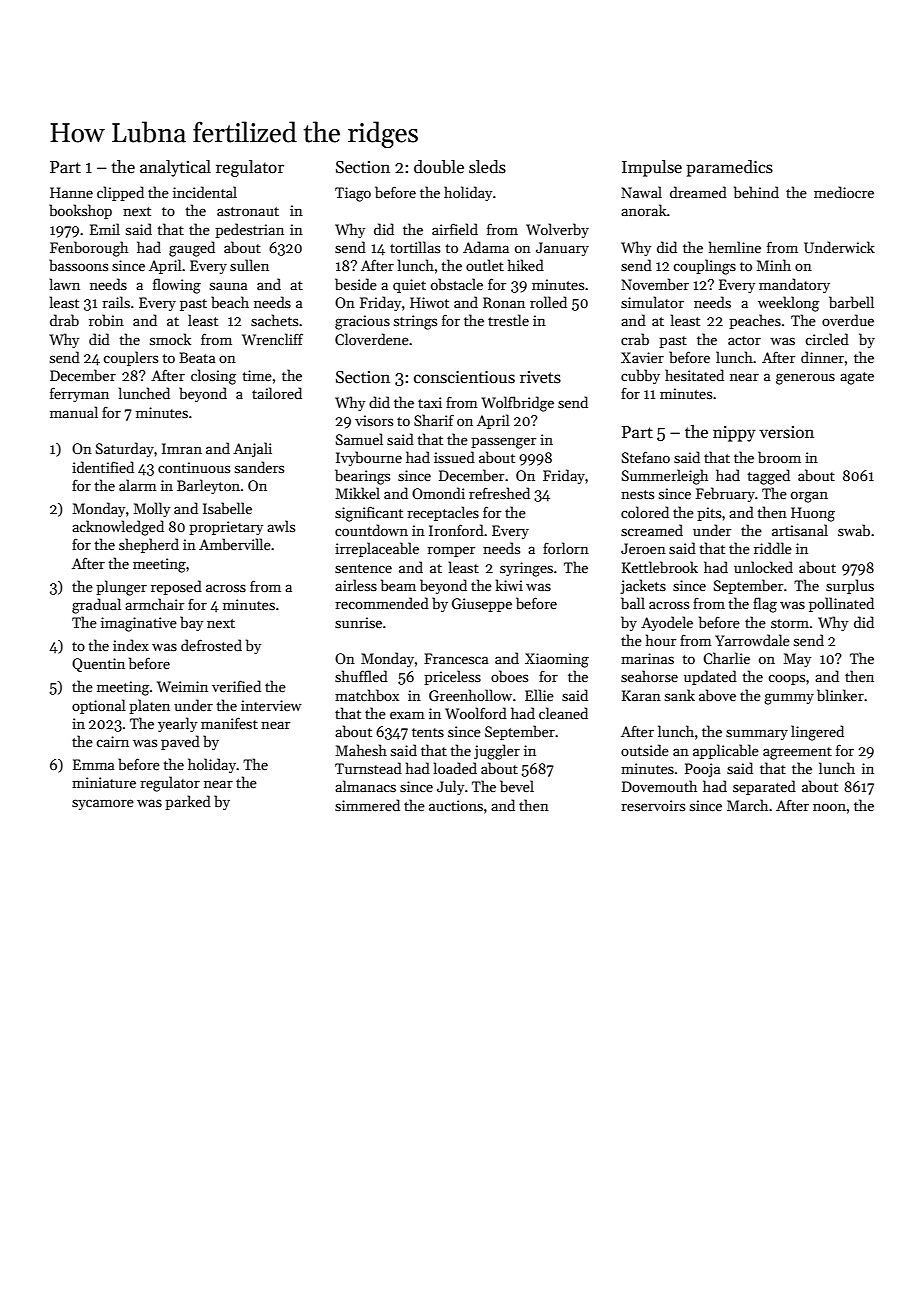  What do you see at coordinates (786, 432) in the screenshot?
I see `version` at bounding box center [786, 432].
